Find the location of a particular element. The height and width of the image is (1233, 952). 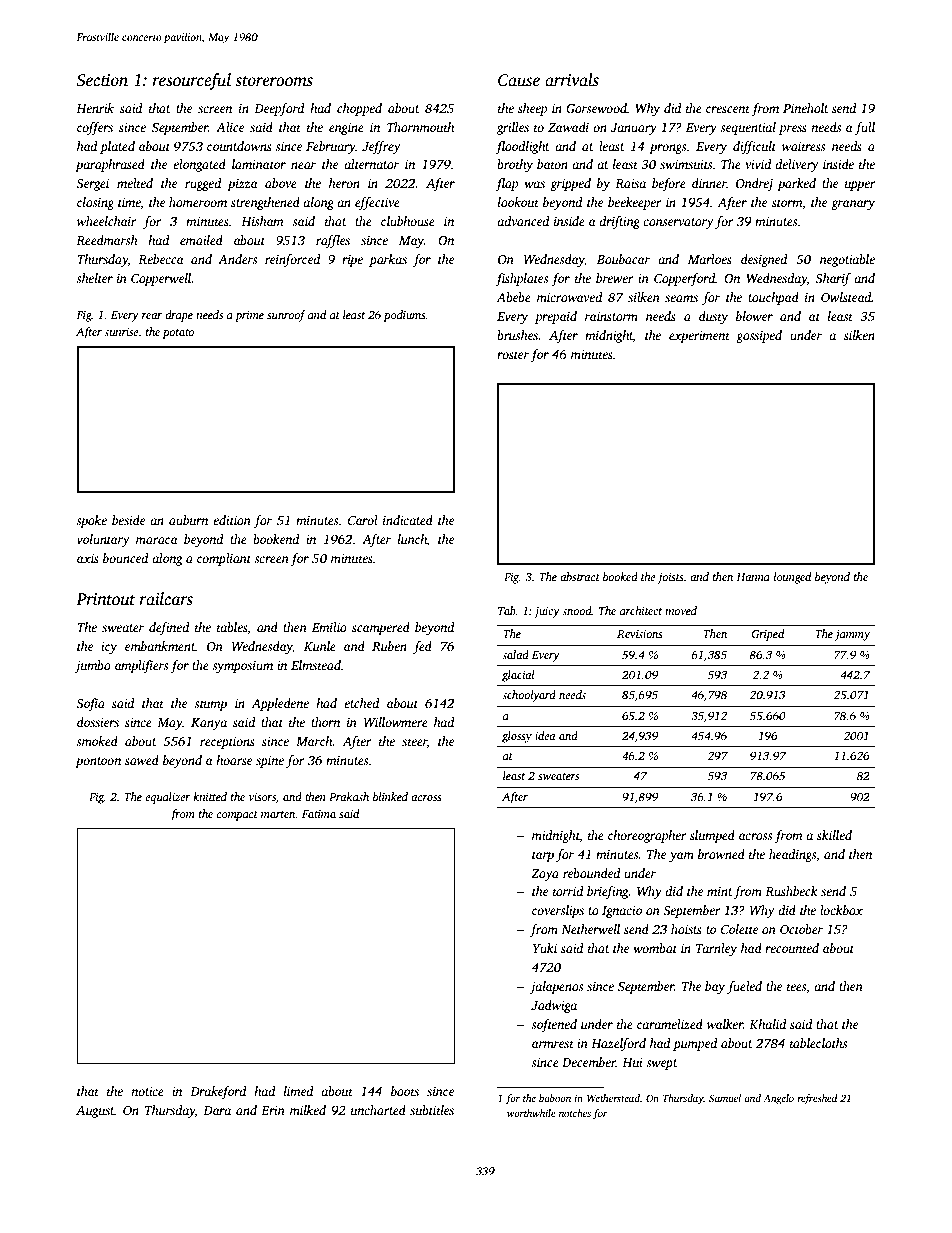

notches is located at coordinates (575, 1113).
